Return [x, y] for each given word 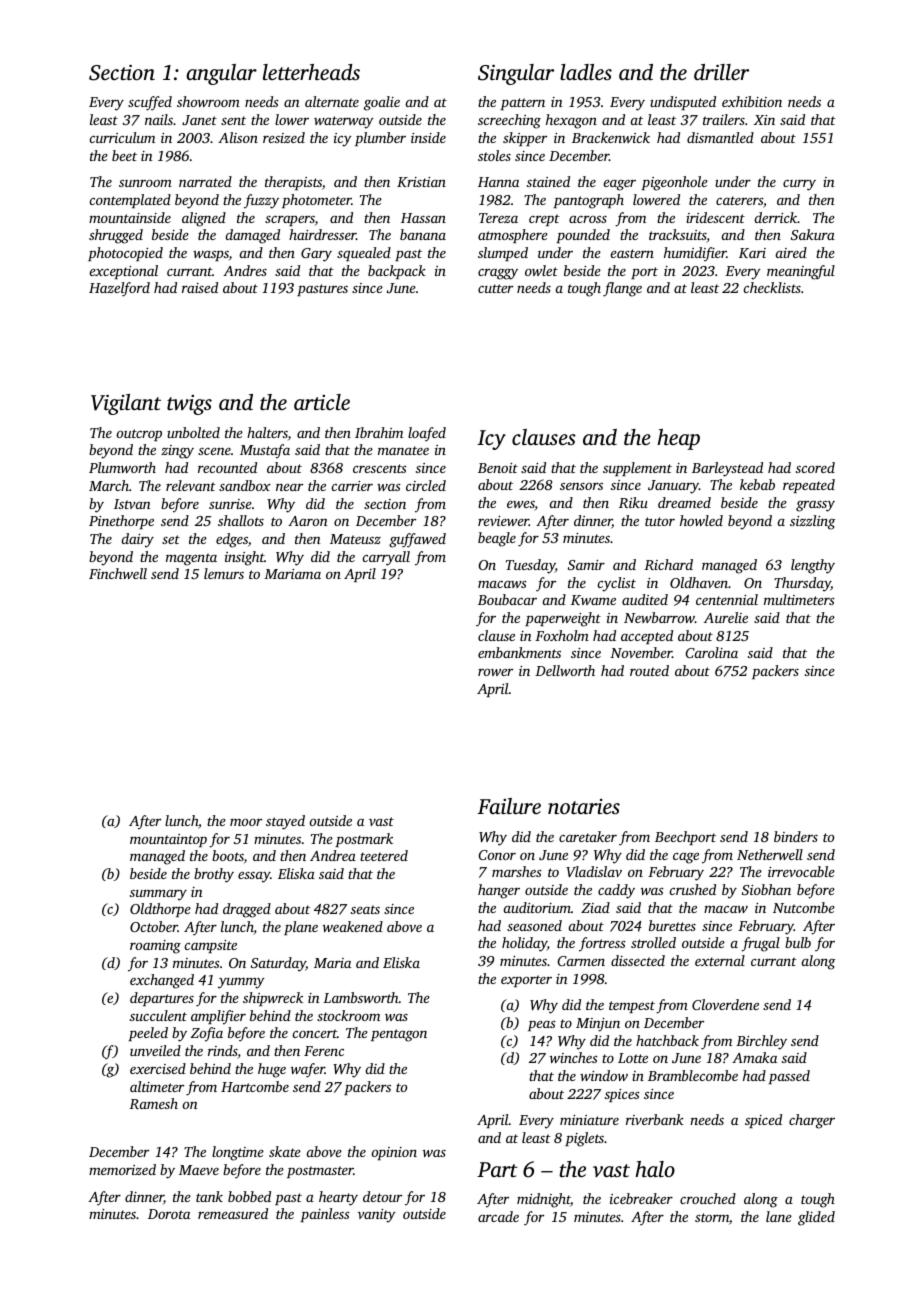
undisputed [683, 103]
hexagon [571, 121]
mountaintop [168, 840]
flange [622, 289]
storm [712, 1217]
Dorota [169, 1214]
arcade [498, 1216]
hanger [499, 891]
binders [796, 836]
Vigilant [126, 404]
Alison [238, 137]
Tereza [498, 218]
